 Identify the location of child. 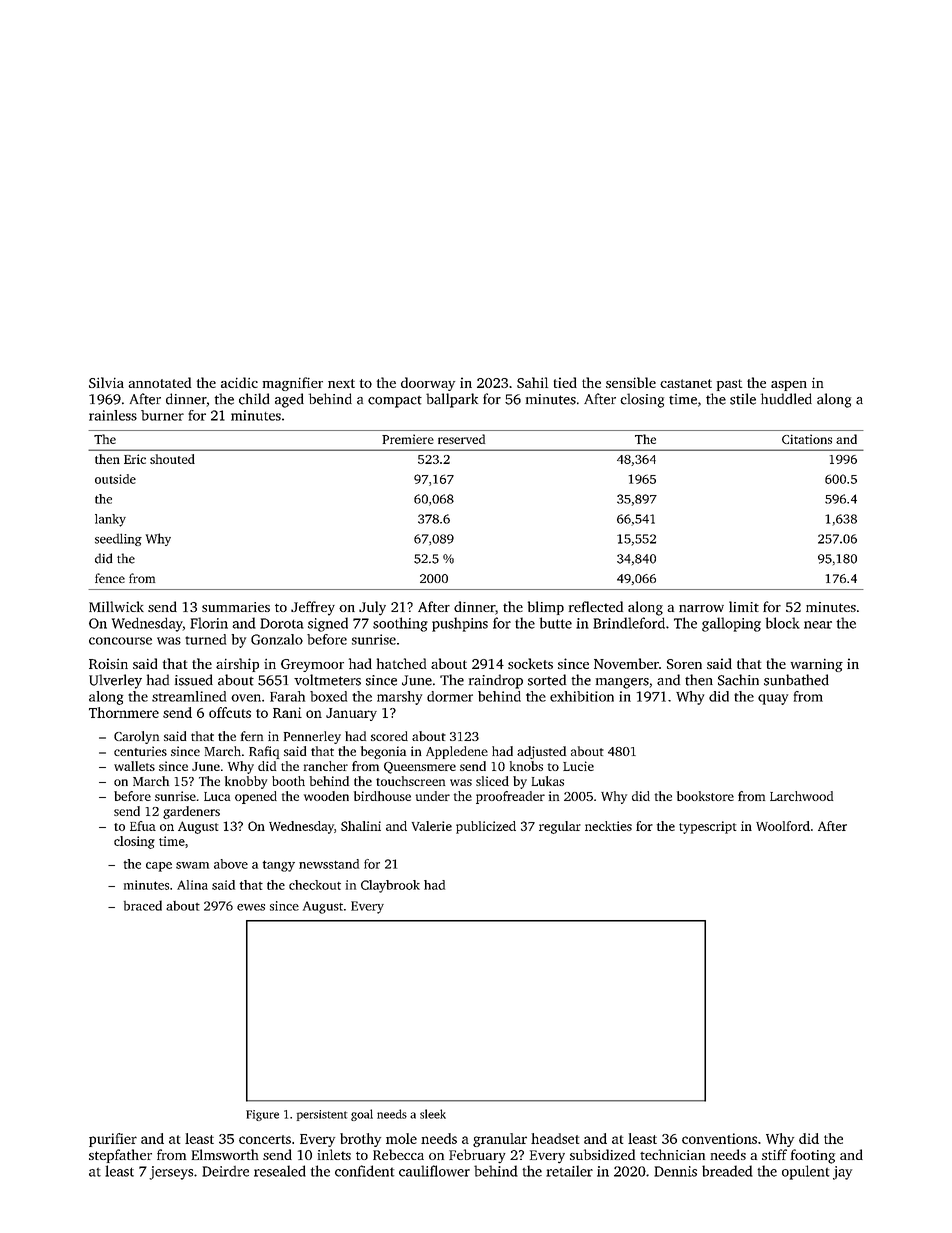
(254, 399).
